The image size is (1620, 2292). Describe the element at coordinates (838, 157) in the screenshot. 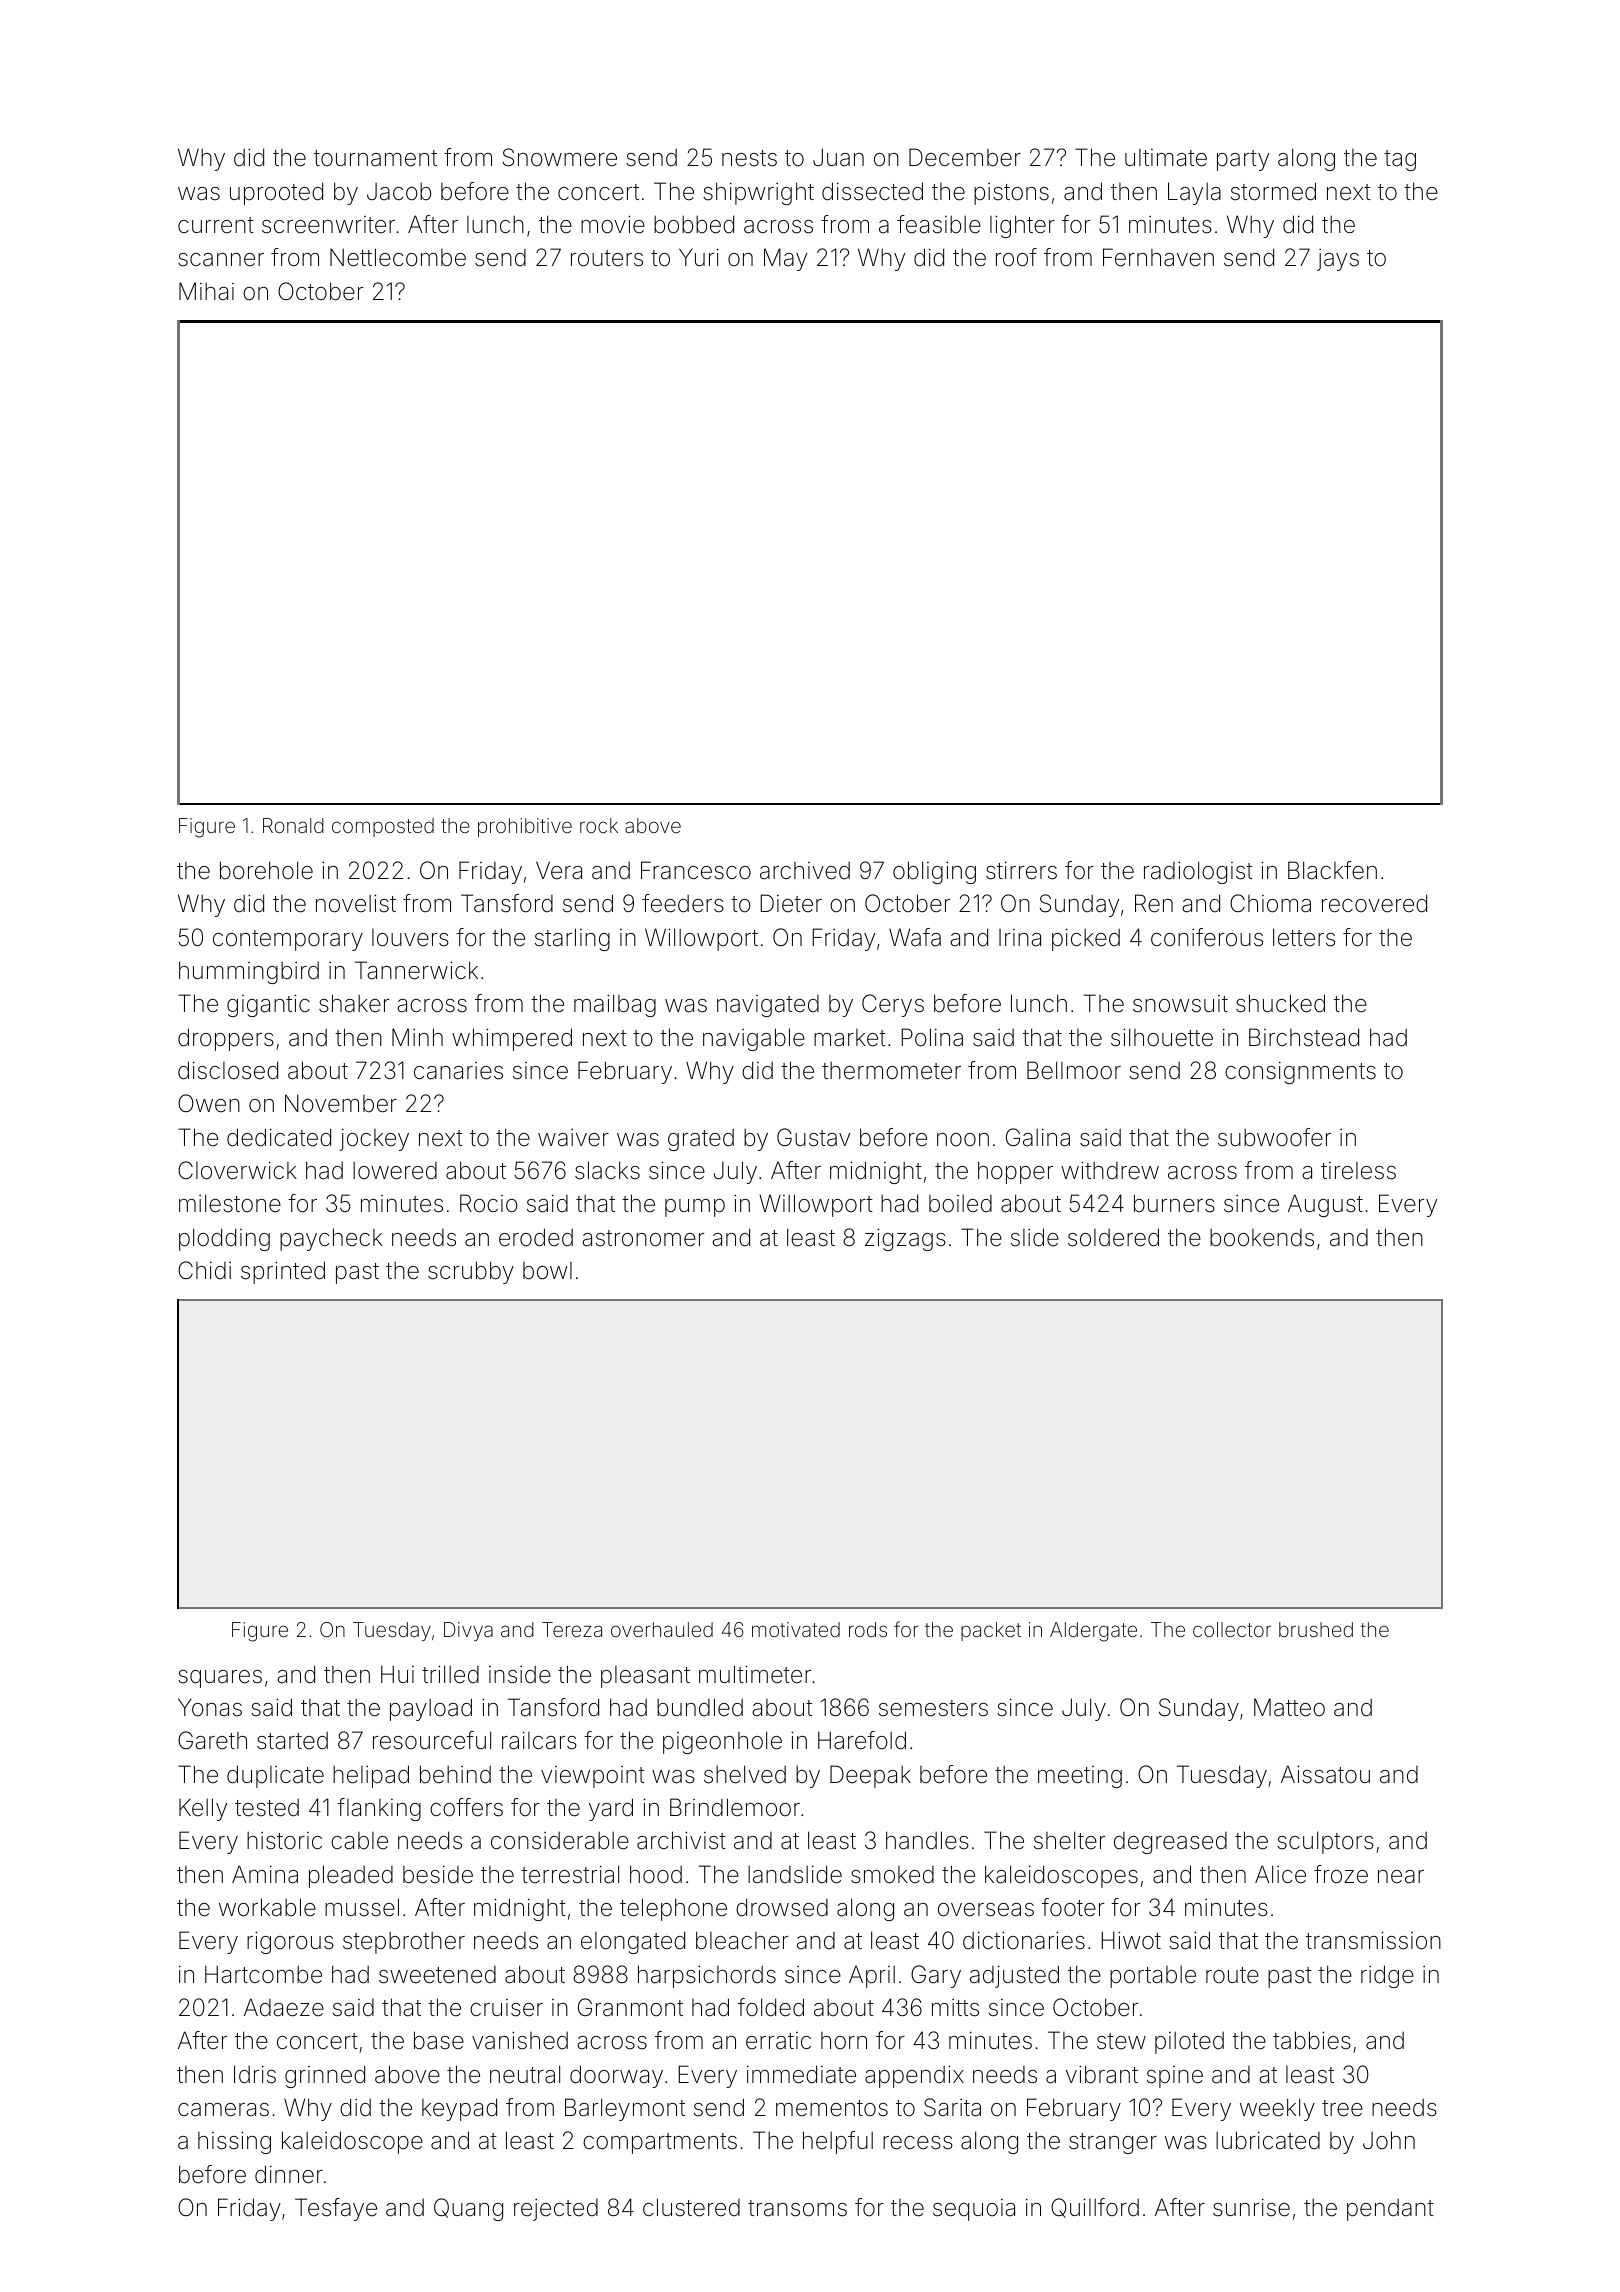

I see `Juan` at that location.
